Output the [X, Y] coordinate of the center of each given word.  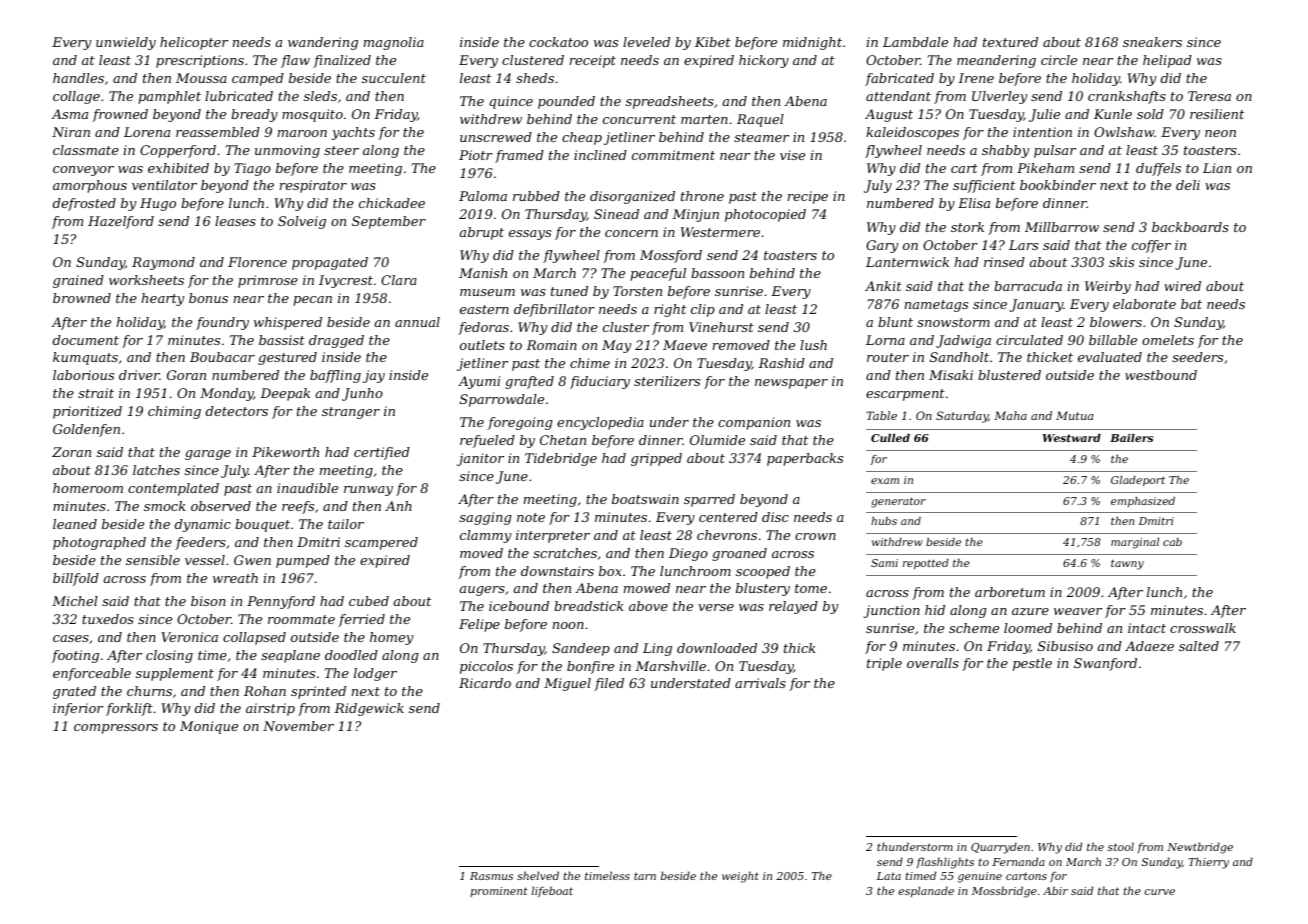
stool [1121, 846]
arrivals [760, 683]
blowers [1116, 322]
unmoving [287, 151]
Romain [551, 345]
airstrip [270, 709]
